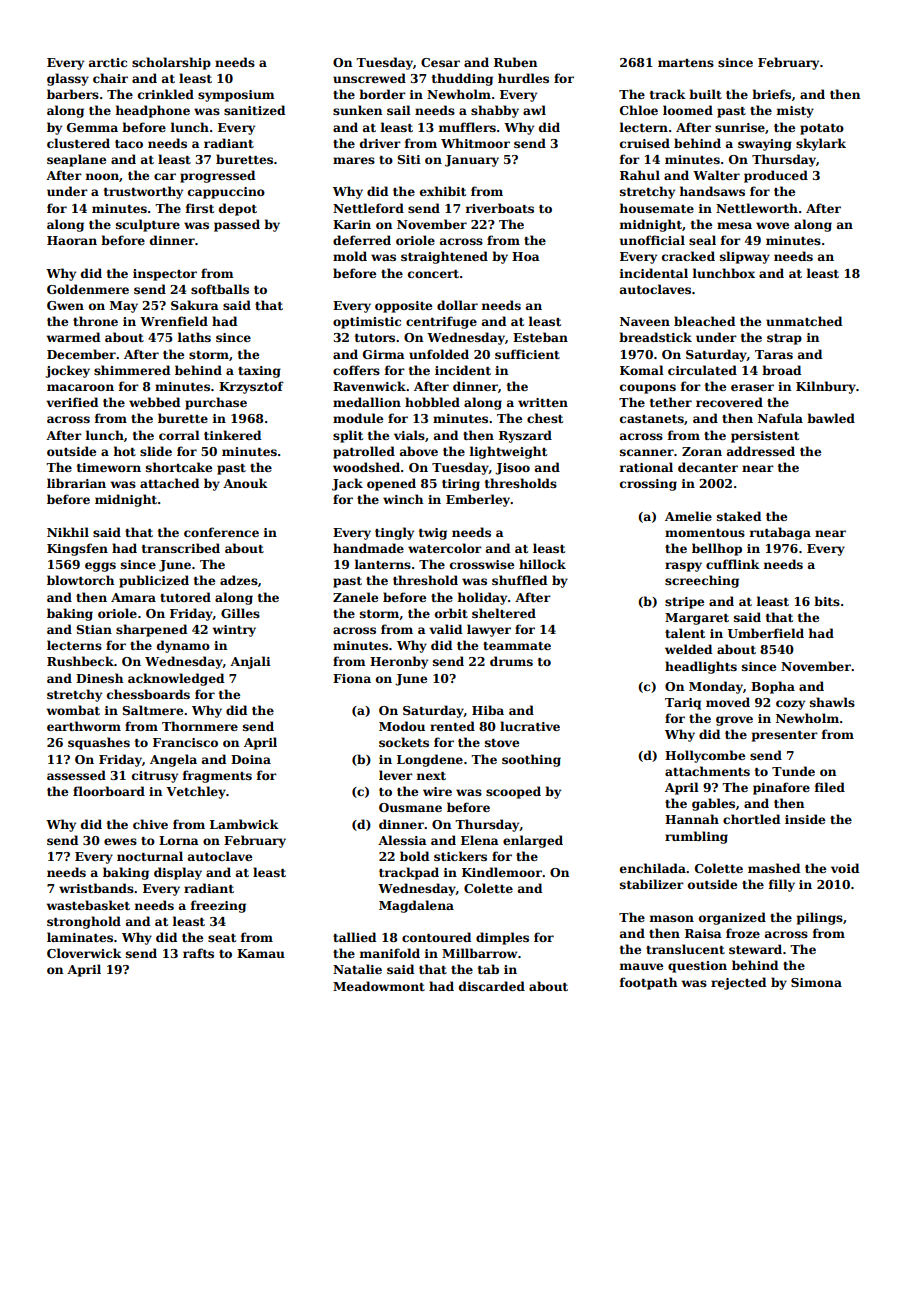 This page has width=908, height=1316. Describe the element at coordinates (383, 564) in the page. I see `lanterns` at that location.
